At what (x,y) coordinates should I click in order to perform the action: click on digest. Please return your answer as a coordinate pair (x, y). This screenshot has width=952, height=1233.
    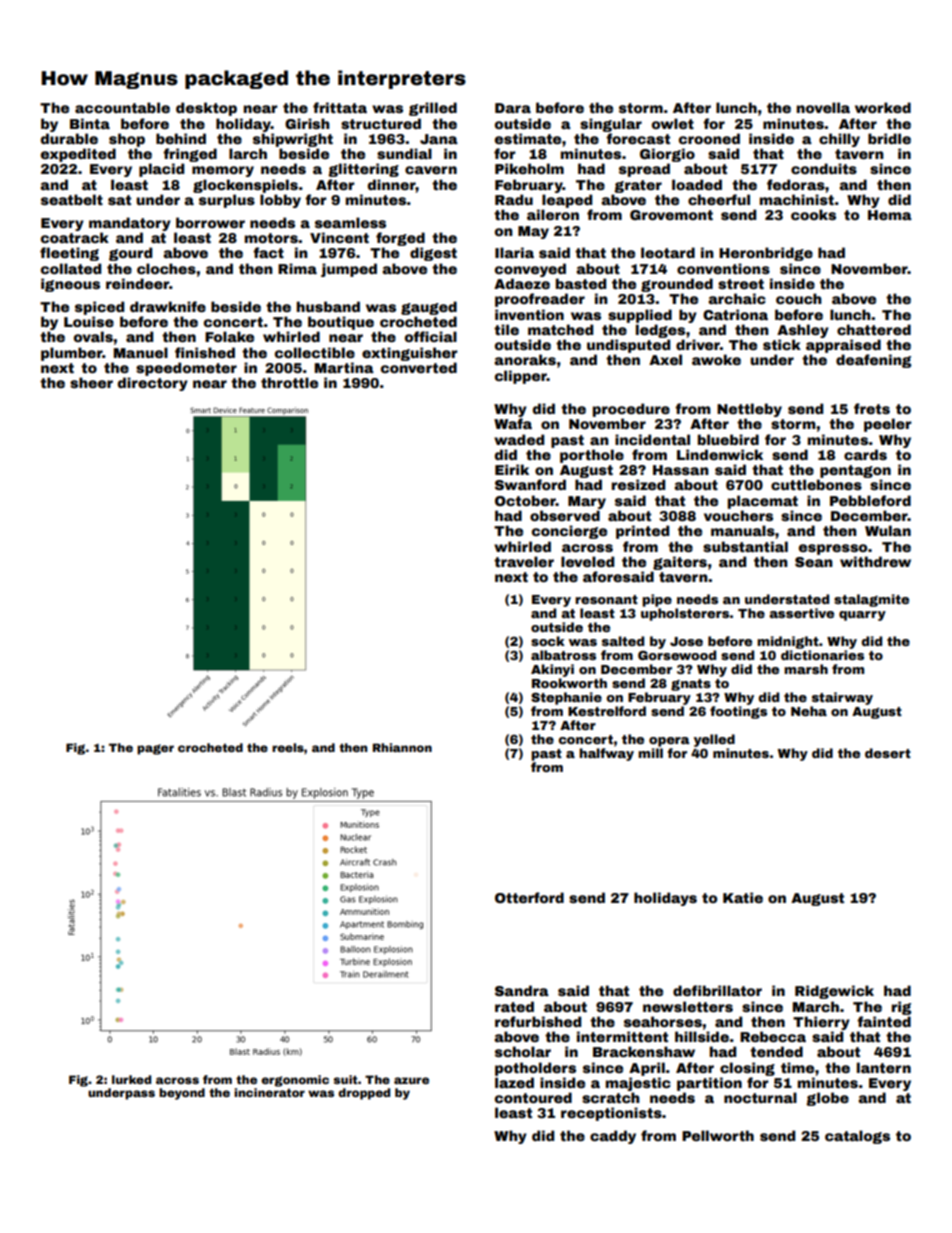
    Looking at the image, I should click on (433, 254).
